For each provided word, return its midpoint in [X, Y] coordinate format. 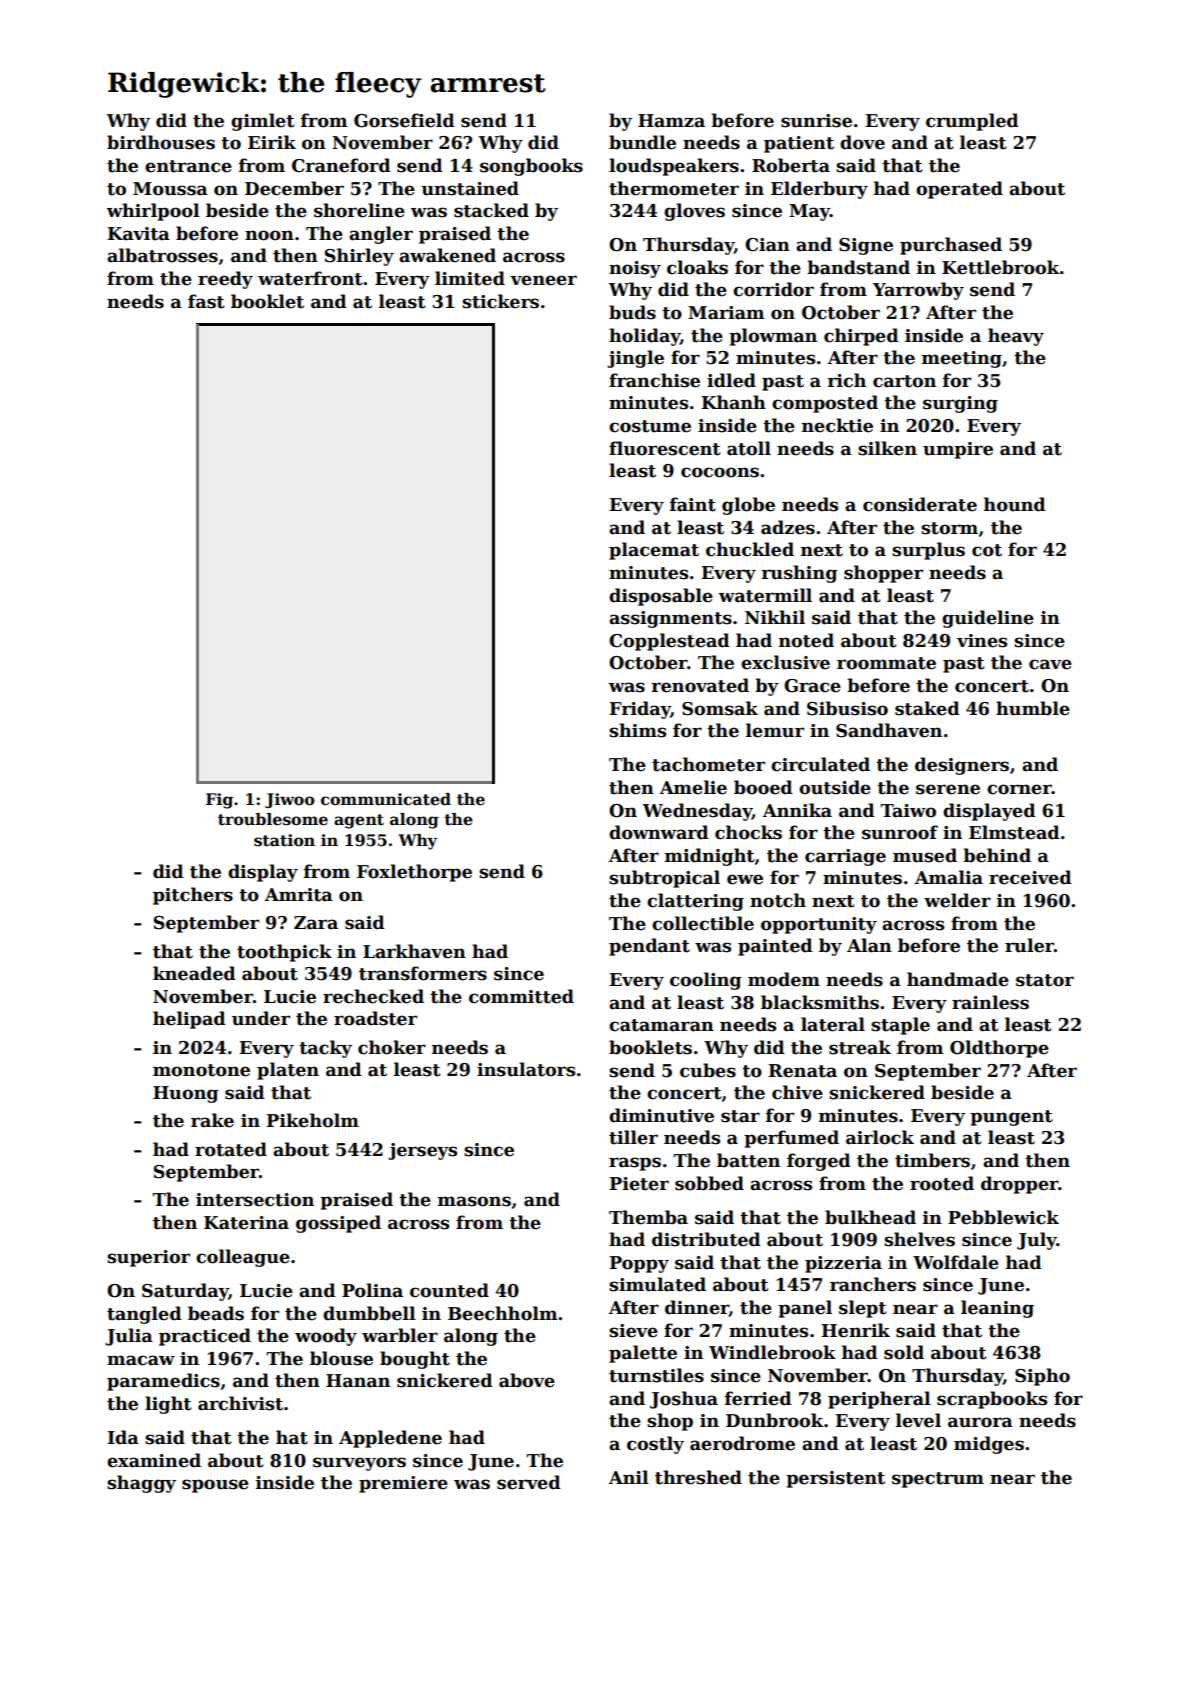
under [261, 1018]
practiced [205, 1337]
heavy [1016, 337]
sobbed [709, 1183]
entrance [188, 166]
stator [1045, 980]
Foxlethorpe [414, 873]
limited [470, 278]
